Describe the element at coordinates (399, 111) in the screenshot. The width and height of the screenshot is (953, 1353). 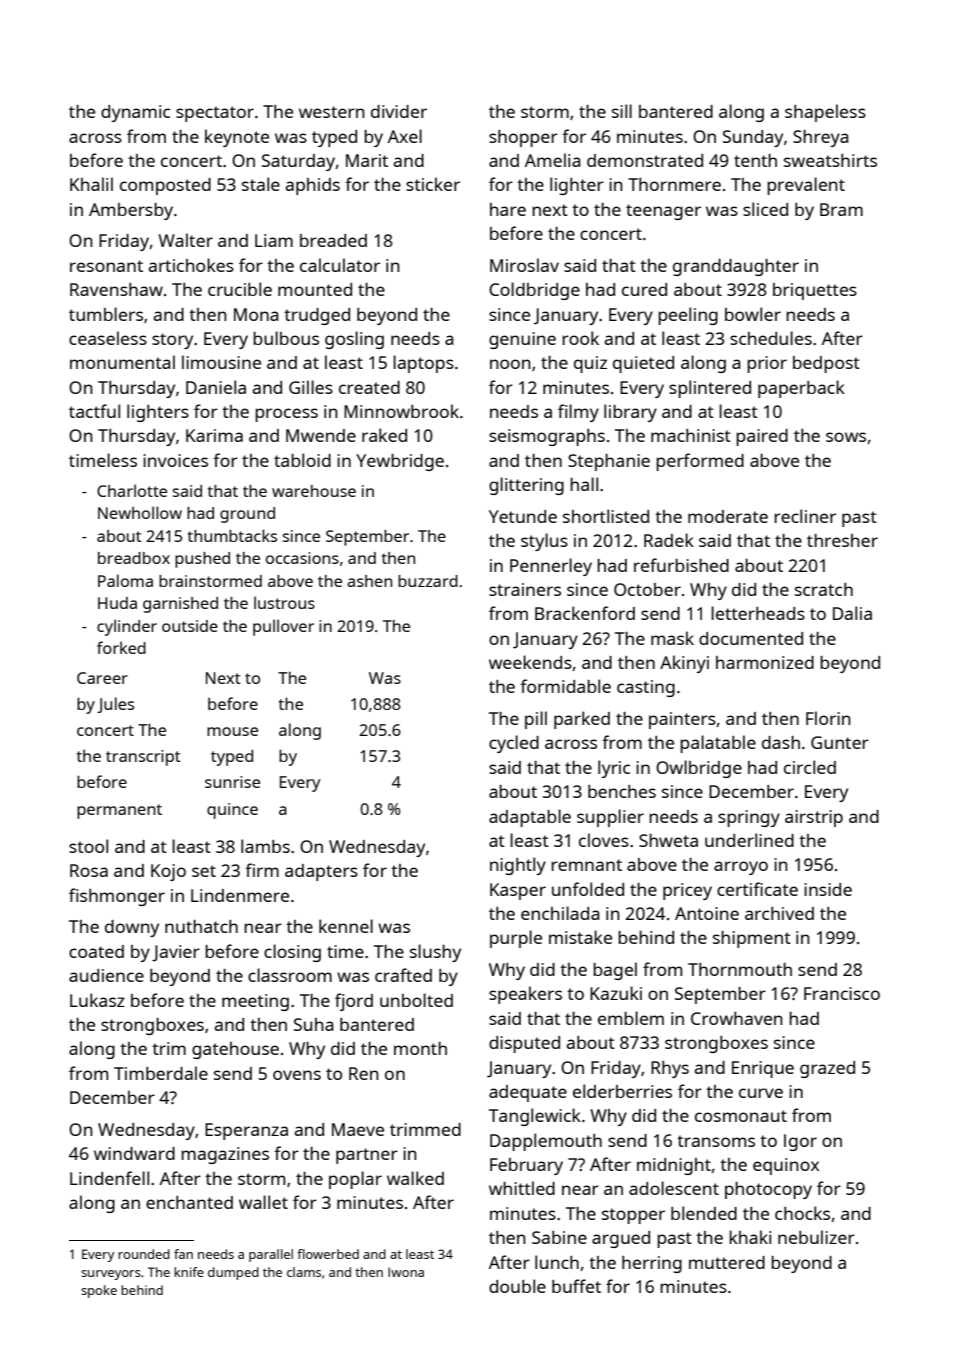
I see `divider` at that location.
